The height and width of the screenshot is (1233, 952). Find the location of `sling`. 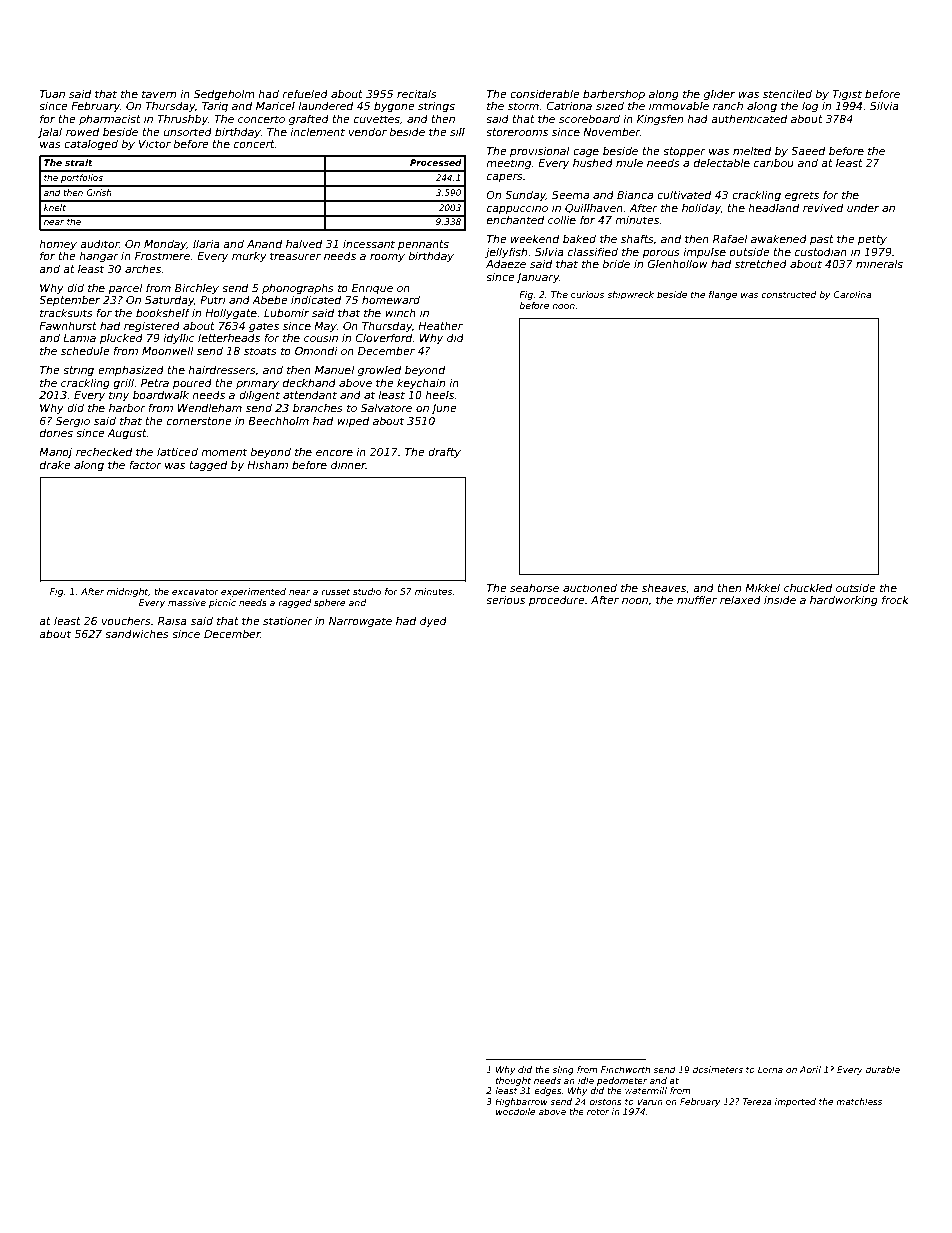

sling is located at coordinates (563, 1070).
